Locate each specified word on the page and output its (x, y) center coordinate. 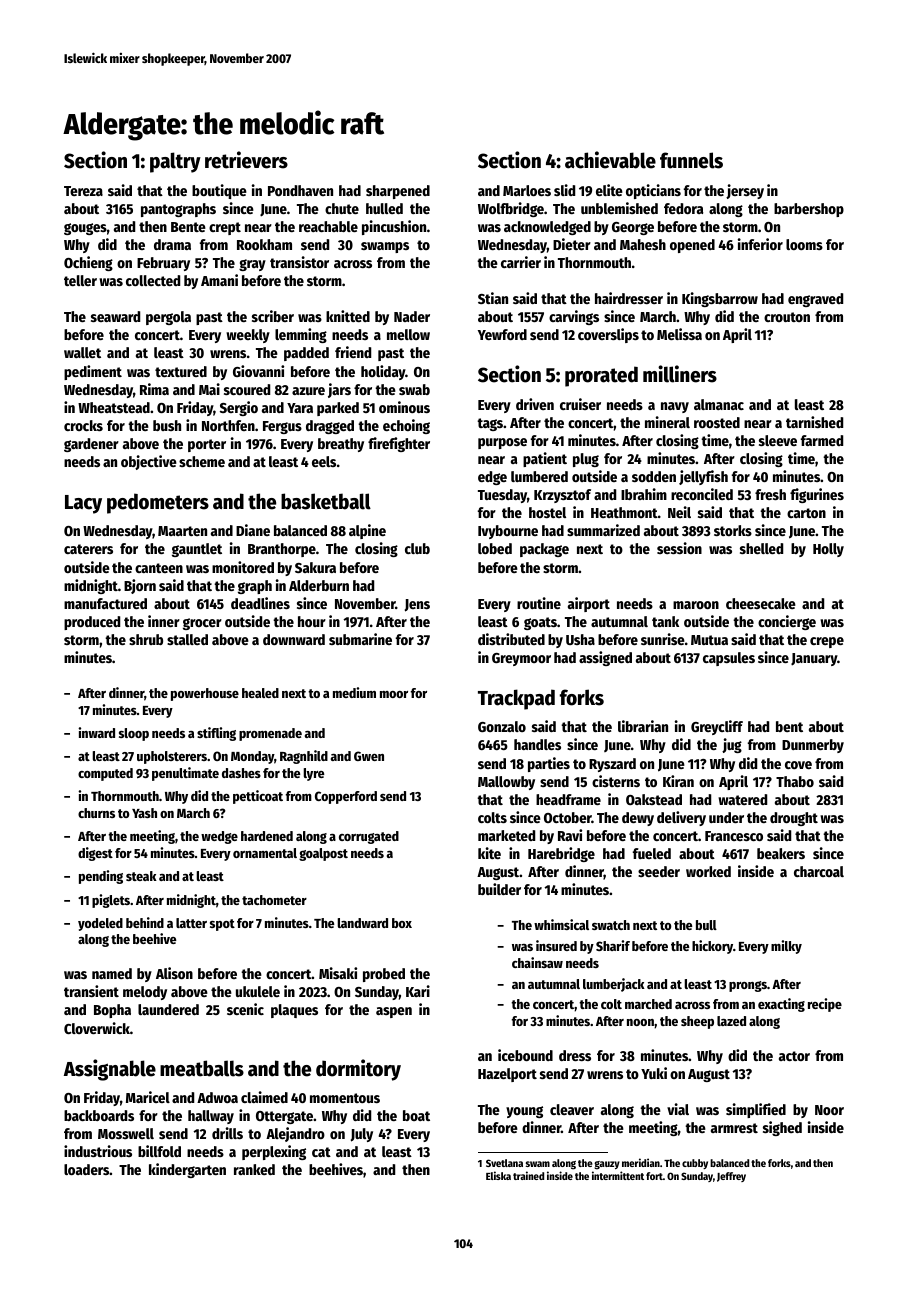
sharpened (398, 192)
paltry (175, 162)
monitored (243, 567)
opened (692, 246)
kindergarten (187, 1170)
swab (414, 389)
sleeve (778, 440)
